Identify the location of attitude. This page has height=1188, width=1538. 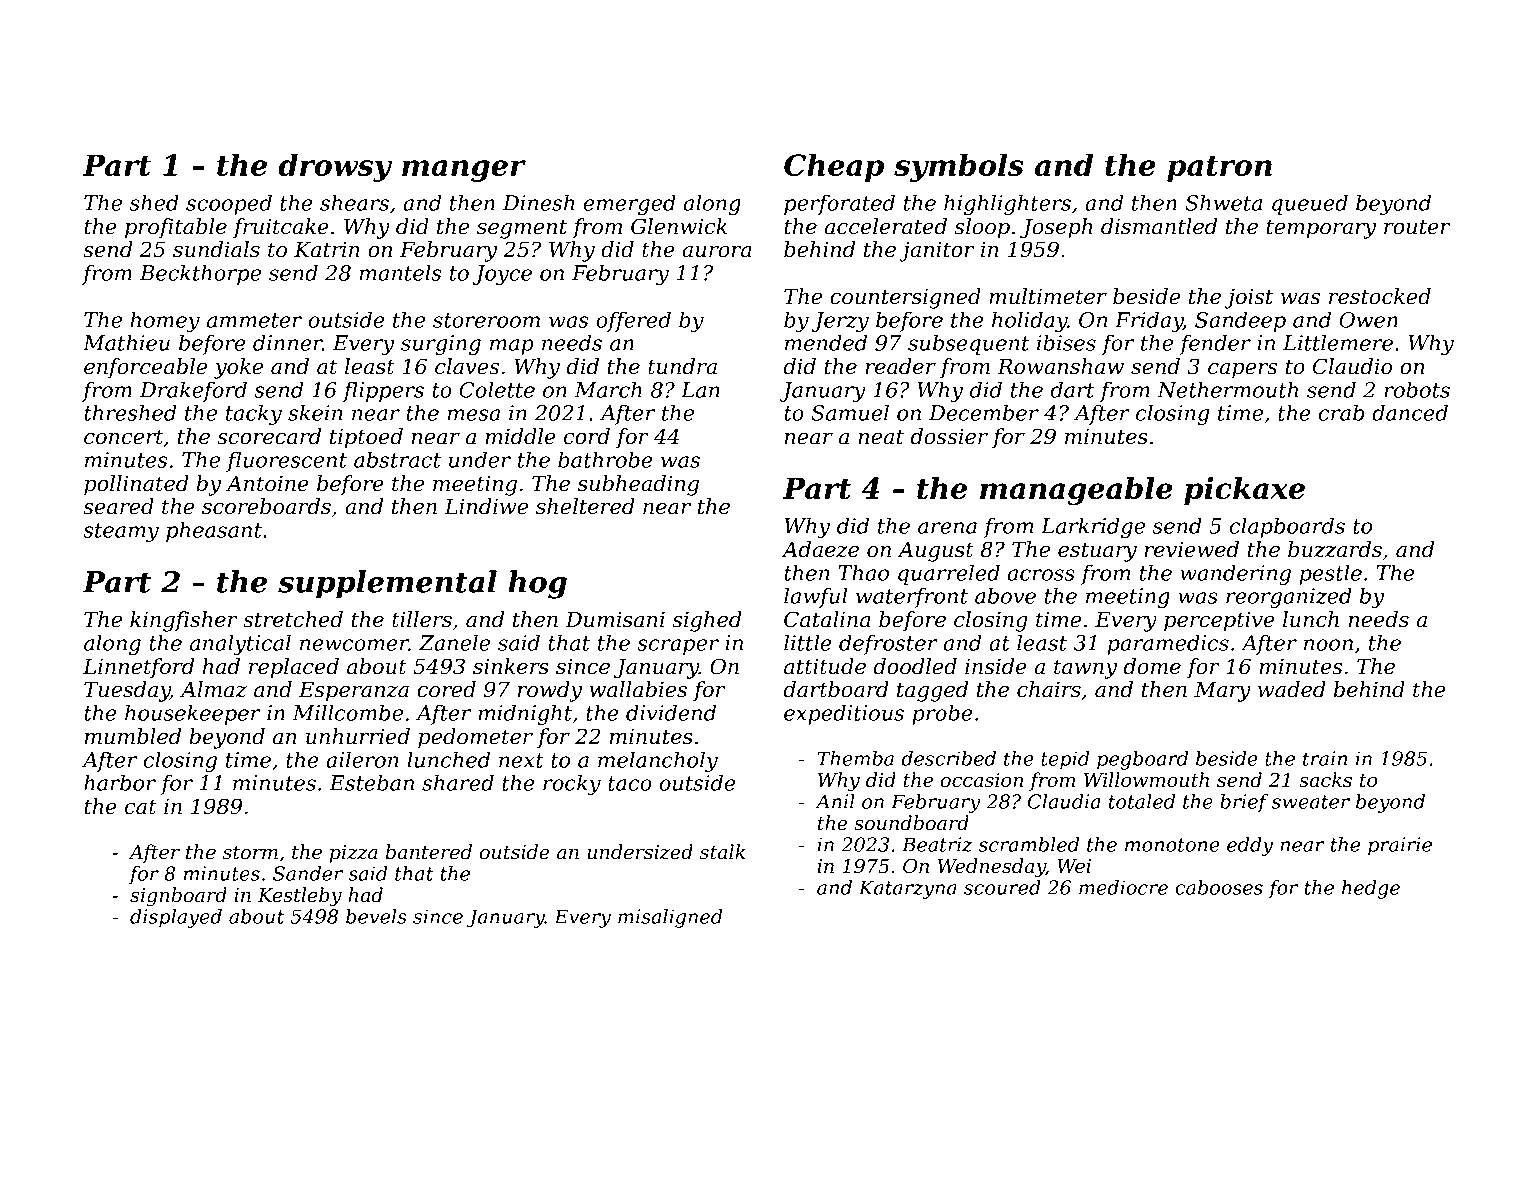
(825, 666).
